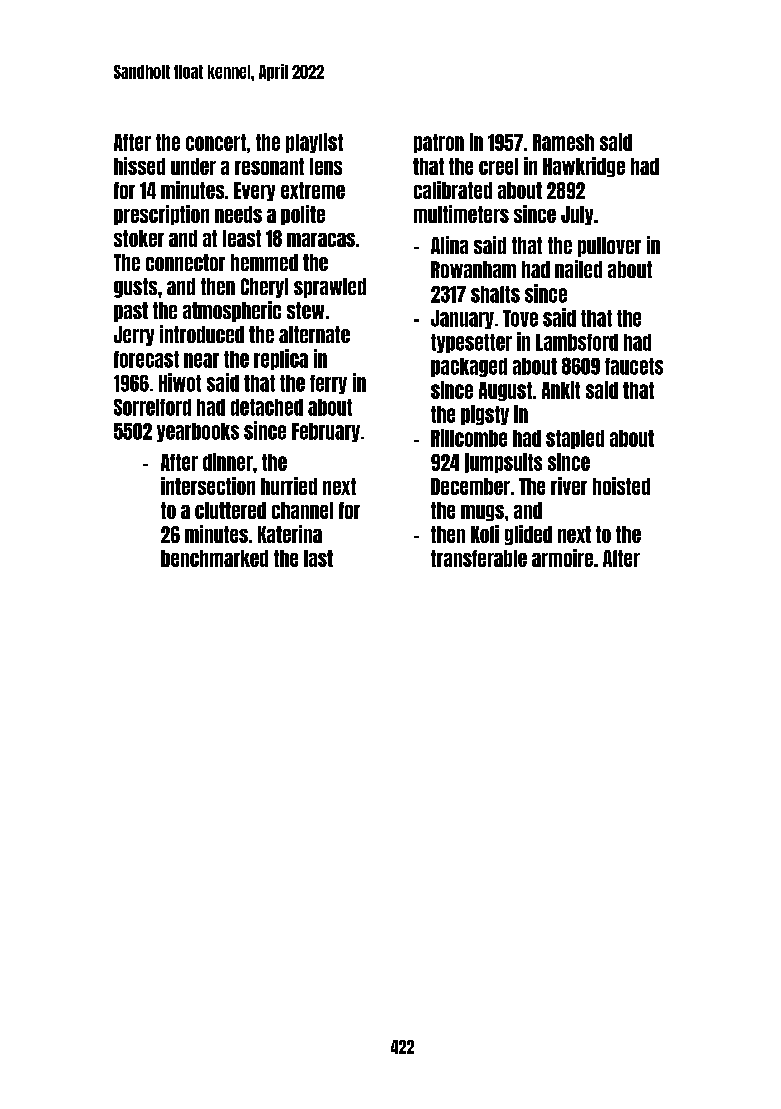  What do you see at coordinates (230, 510) in the screenshot?
I see `cluttered` at bounding box center [230, 510].
